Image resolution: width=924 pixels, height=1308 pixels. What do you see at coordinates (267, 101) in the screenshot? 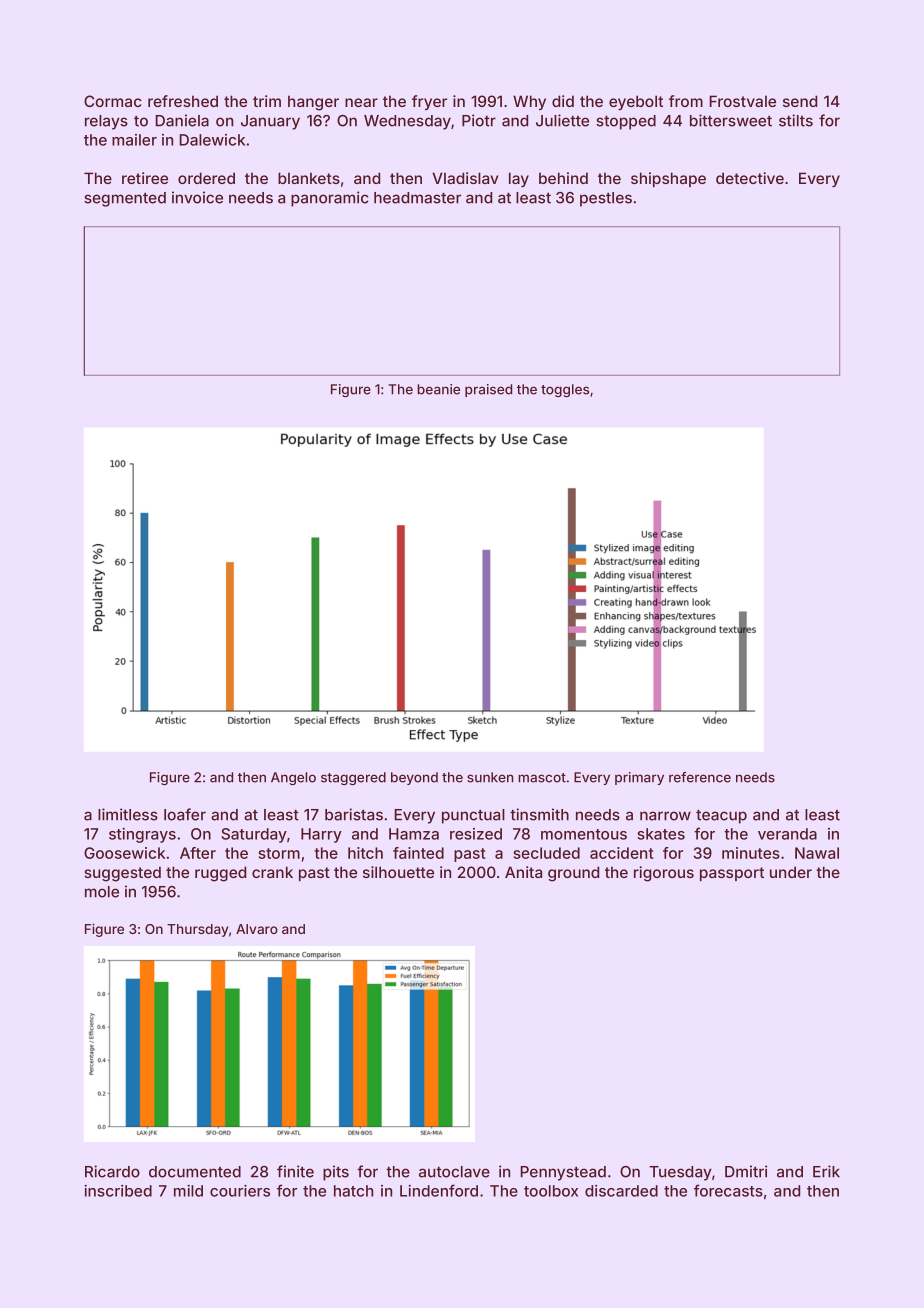
I see `trim` at bounding box center [267, 101].
